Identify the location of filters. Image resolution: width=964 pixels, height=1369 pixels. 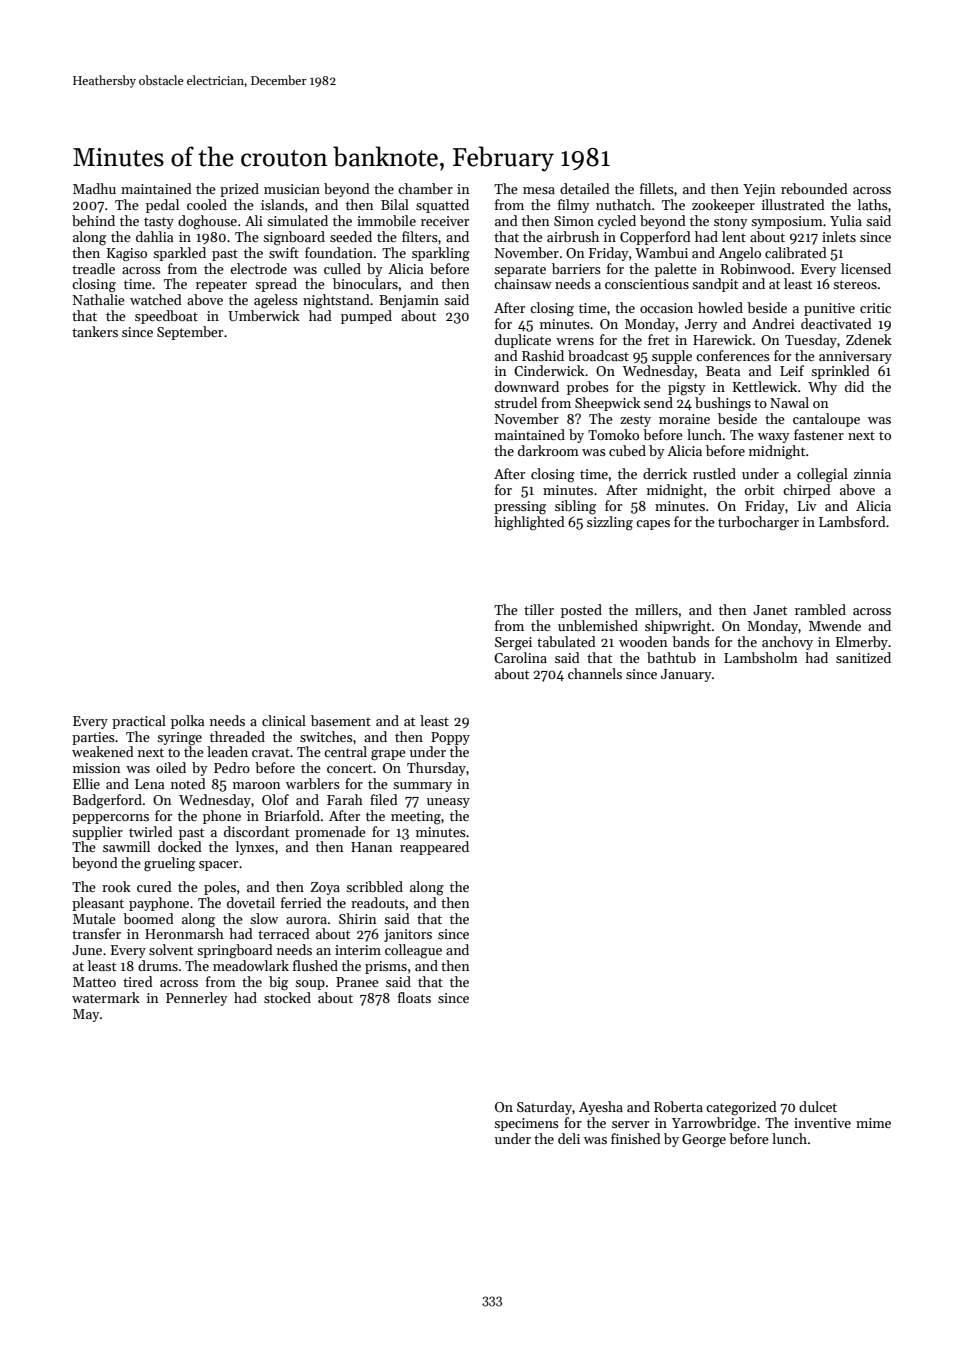
(420, 236).
